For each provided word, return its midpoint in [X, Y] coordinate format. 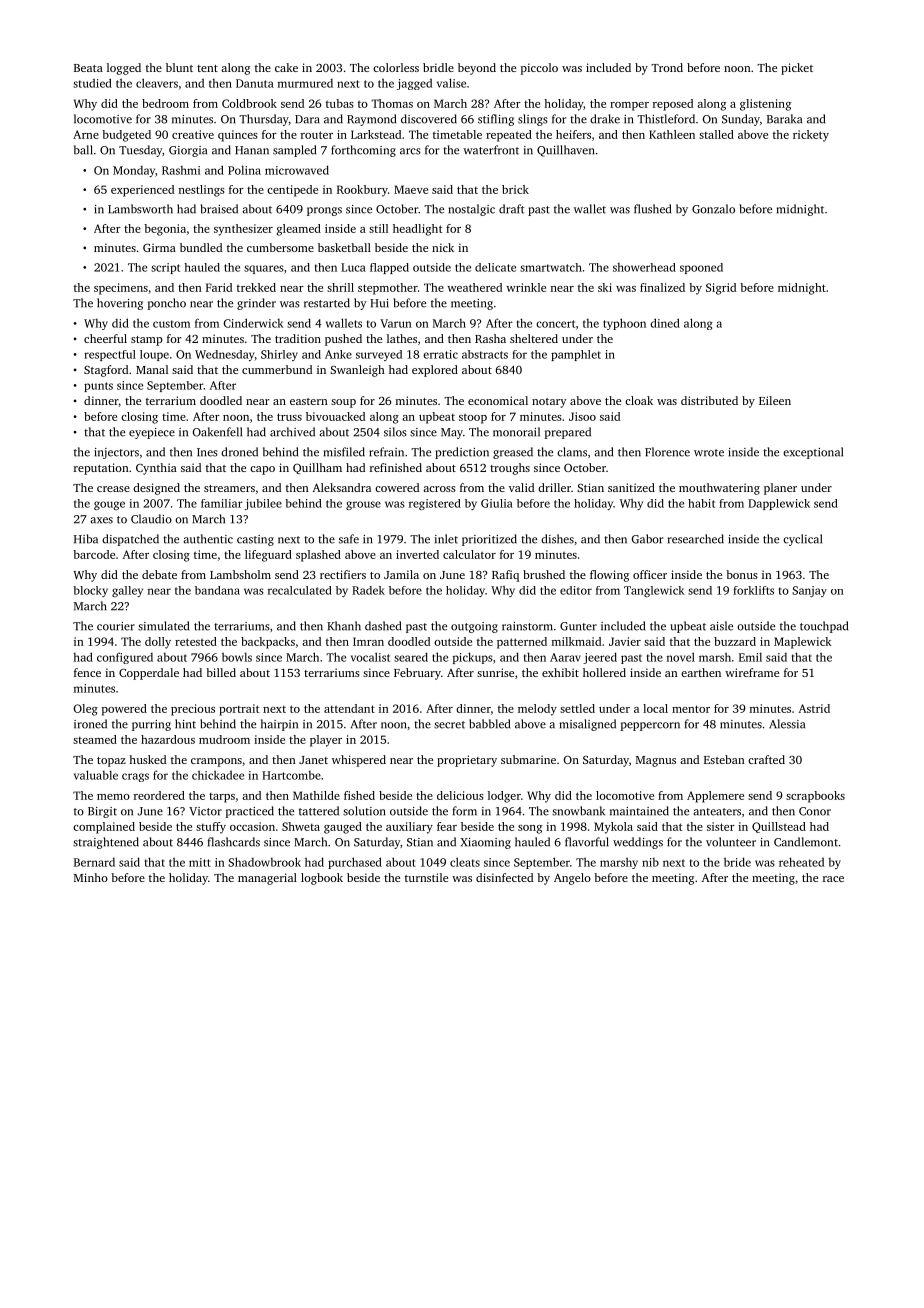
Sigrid [721, 289]
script [165, 268]
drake [605, 119]
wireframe [752, 672]
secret [449, 725]
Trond [667, 67]
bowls [237, 657]
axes [101, 520]
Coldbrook [249, 103]
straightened [106, 843]
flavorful [587, 842]
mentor [691, 709]
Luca [353, 267]
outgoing [474, 627]
